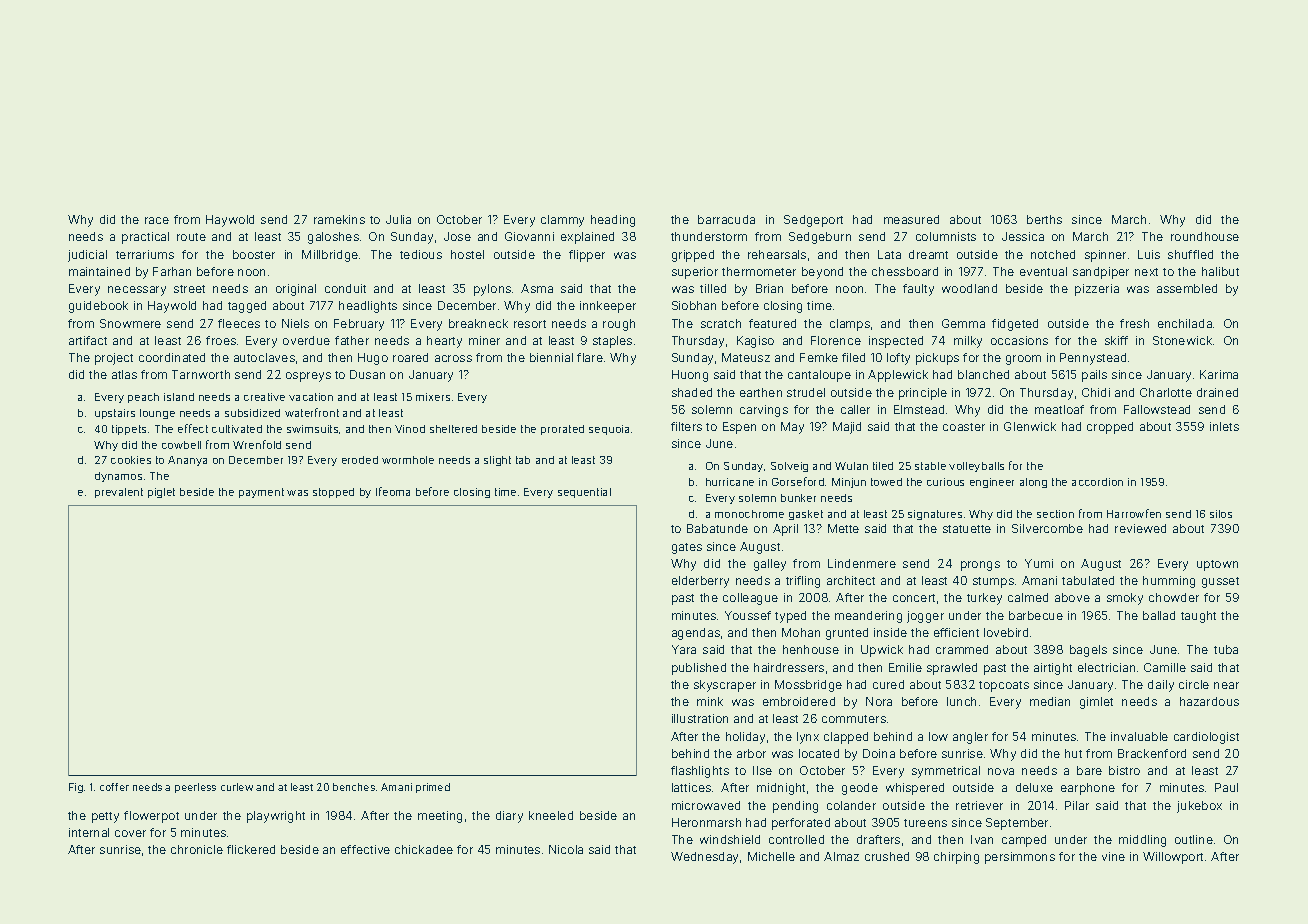 This screenshot has height=924, width=1308. What do you see at coordinates (608, 307) in the screenshot?
I see `innkeeper` at bounding box center [608, 307].
